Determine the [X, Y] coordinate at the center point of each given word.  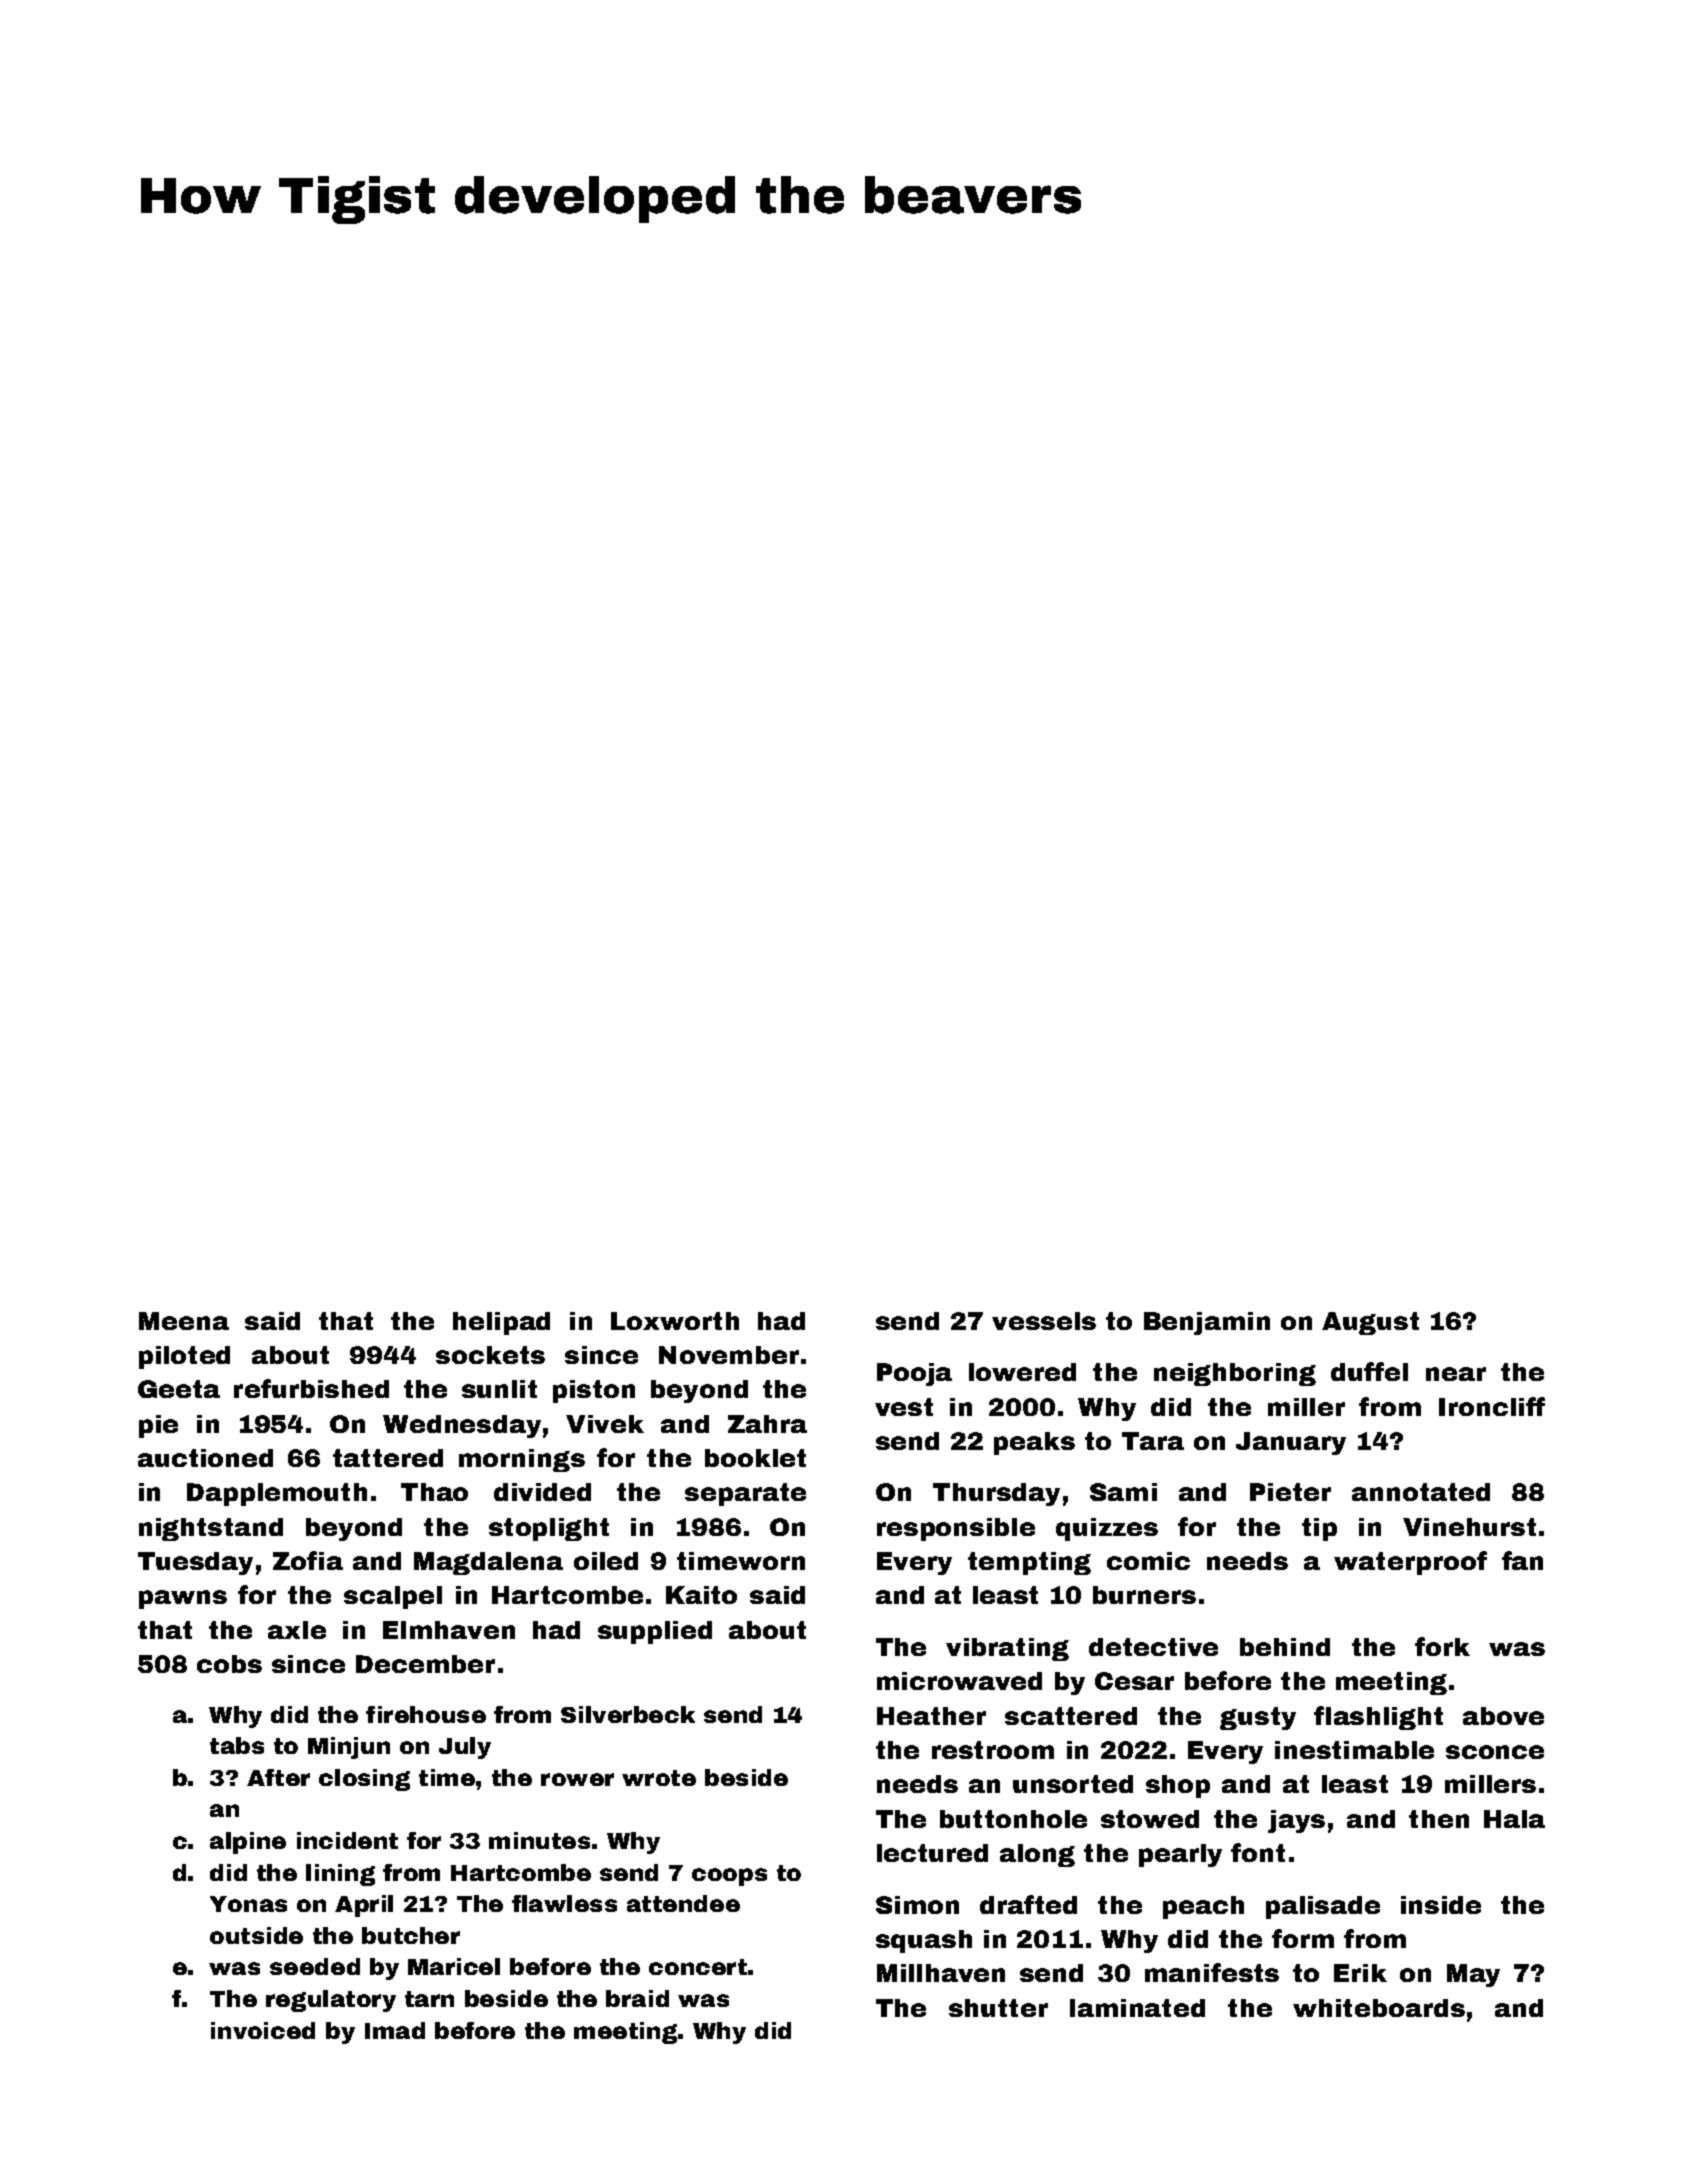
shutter [998, 2008]
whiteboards [1379, 2008]
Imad [395, 2030]
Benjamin [1207, 1323]
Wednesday [462, 1426]
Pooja [914, 1374]
